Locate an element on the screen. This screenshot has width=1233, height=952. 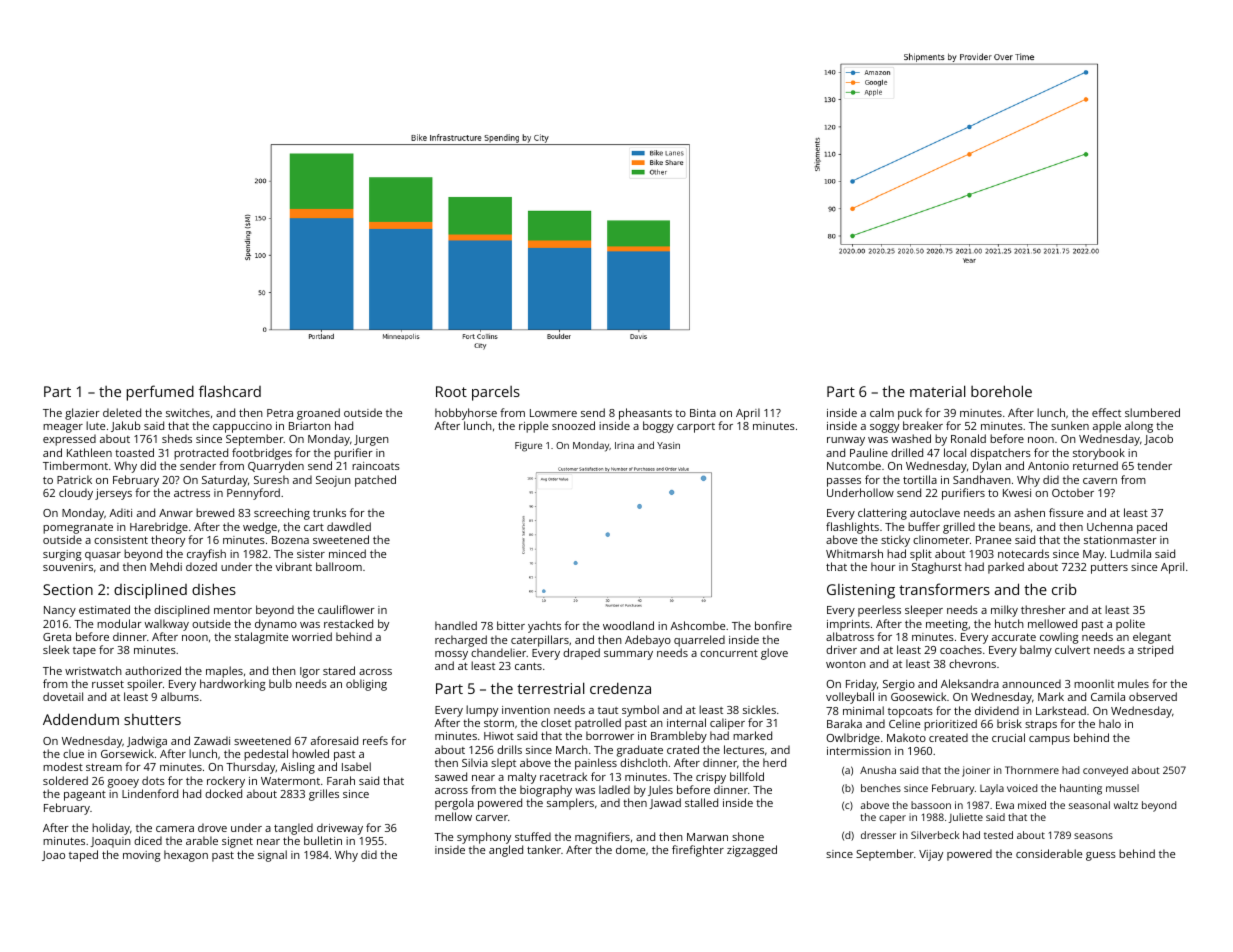
Section is located at coordinates (68, 589).
